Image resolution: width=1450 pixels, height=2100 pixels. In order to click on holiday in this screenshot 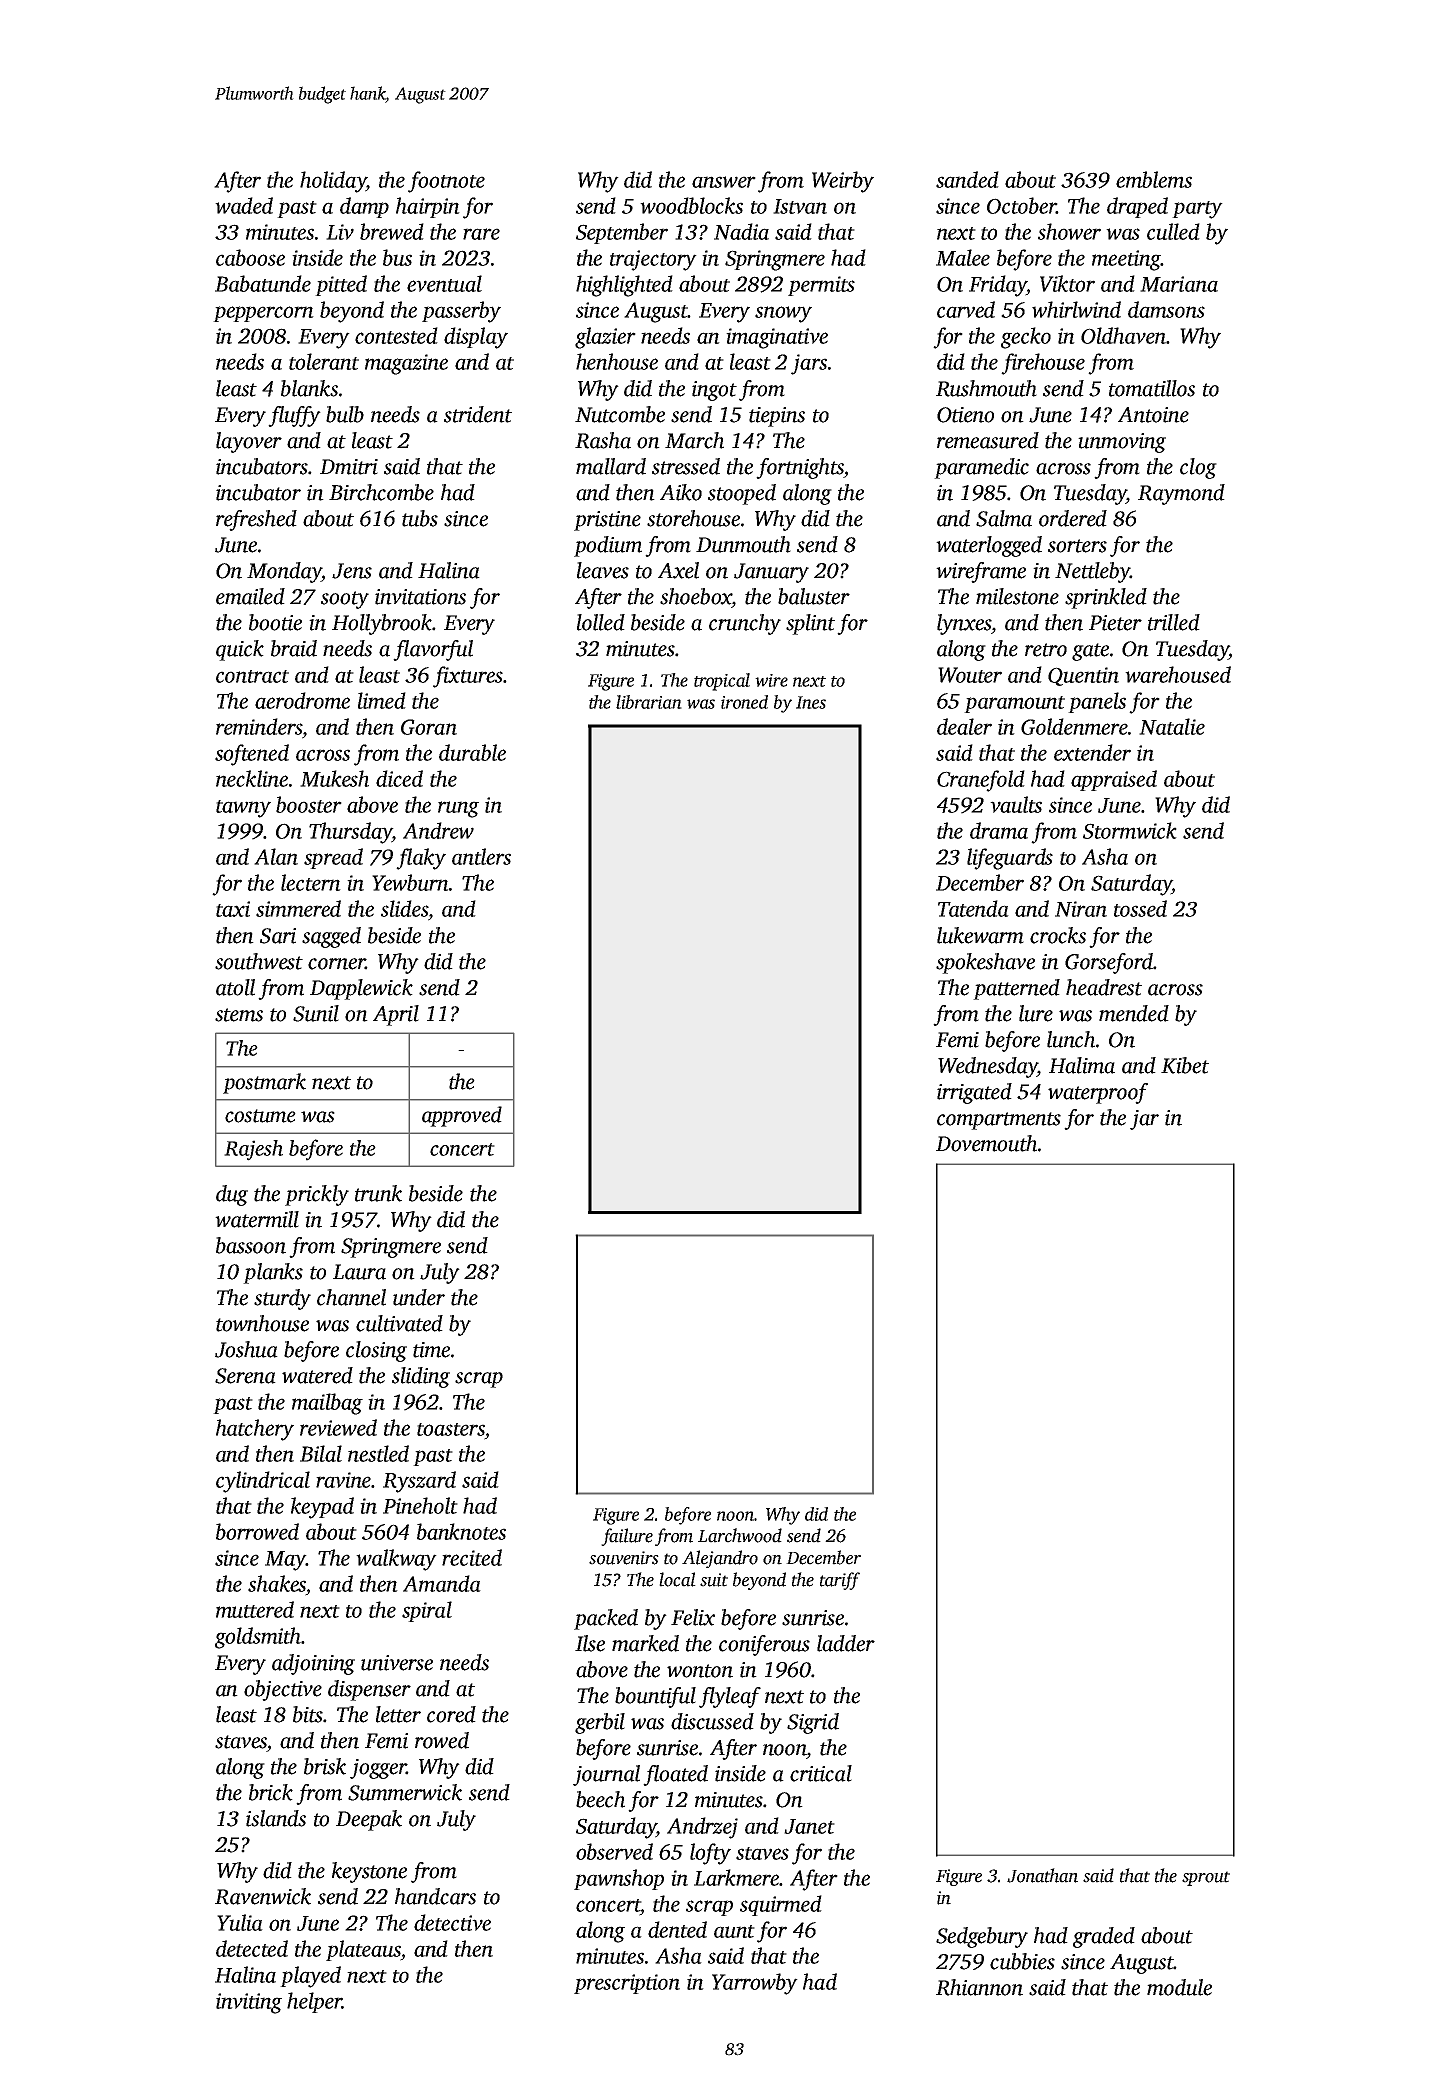, I will do `click(333, 182)`.
